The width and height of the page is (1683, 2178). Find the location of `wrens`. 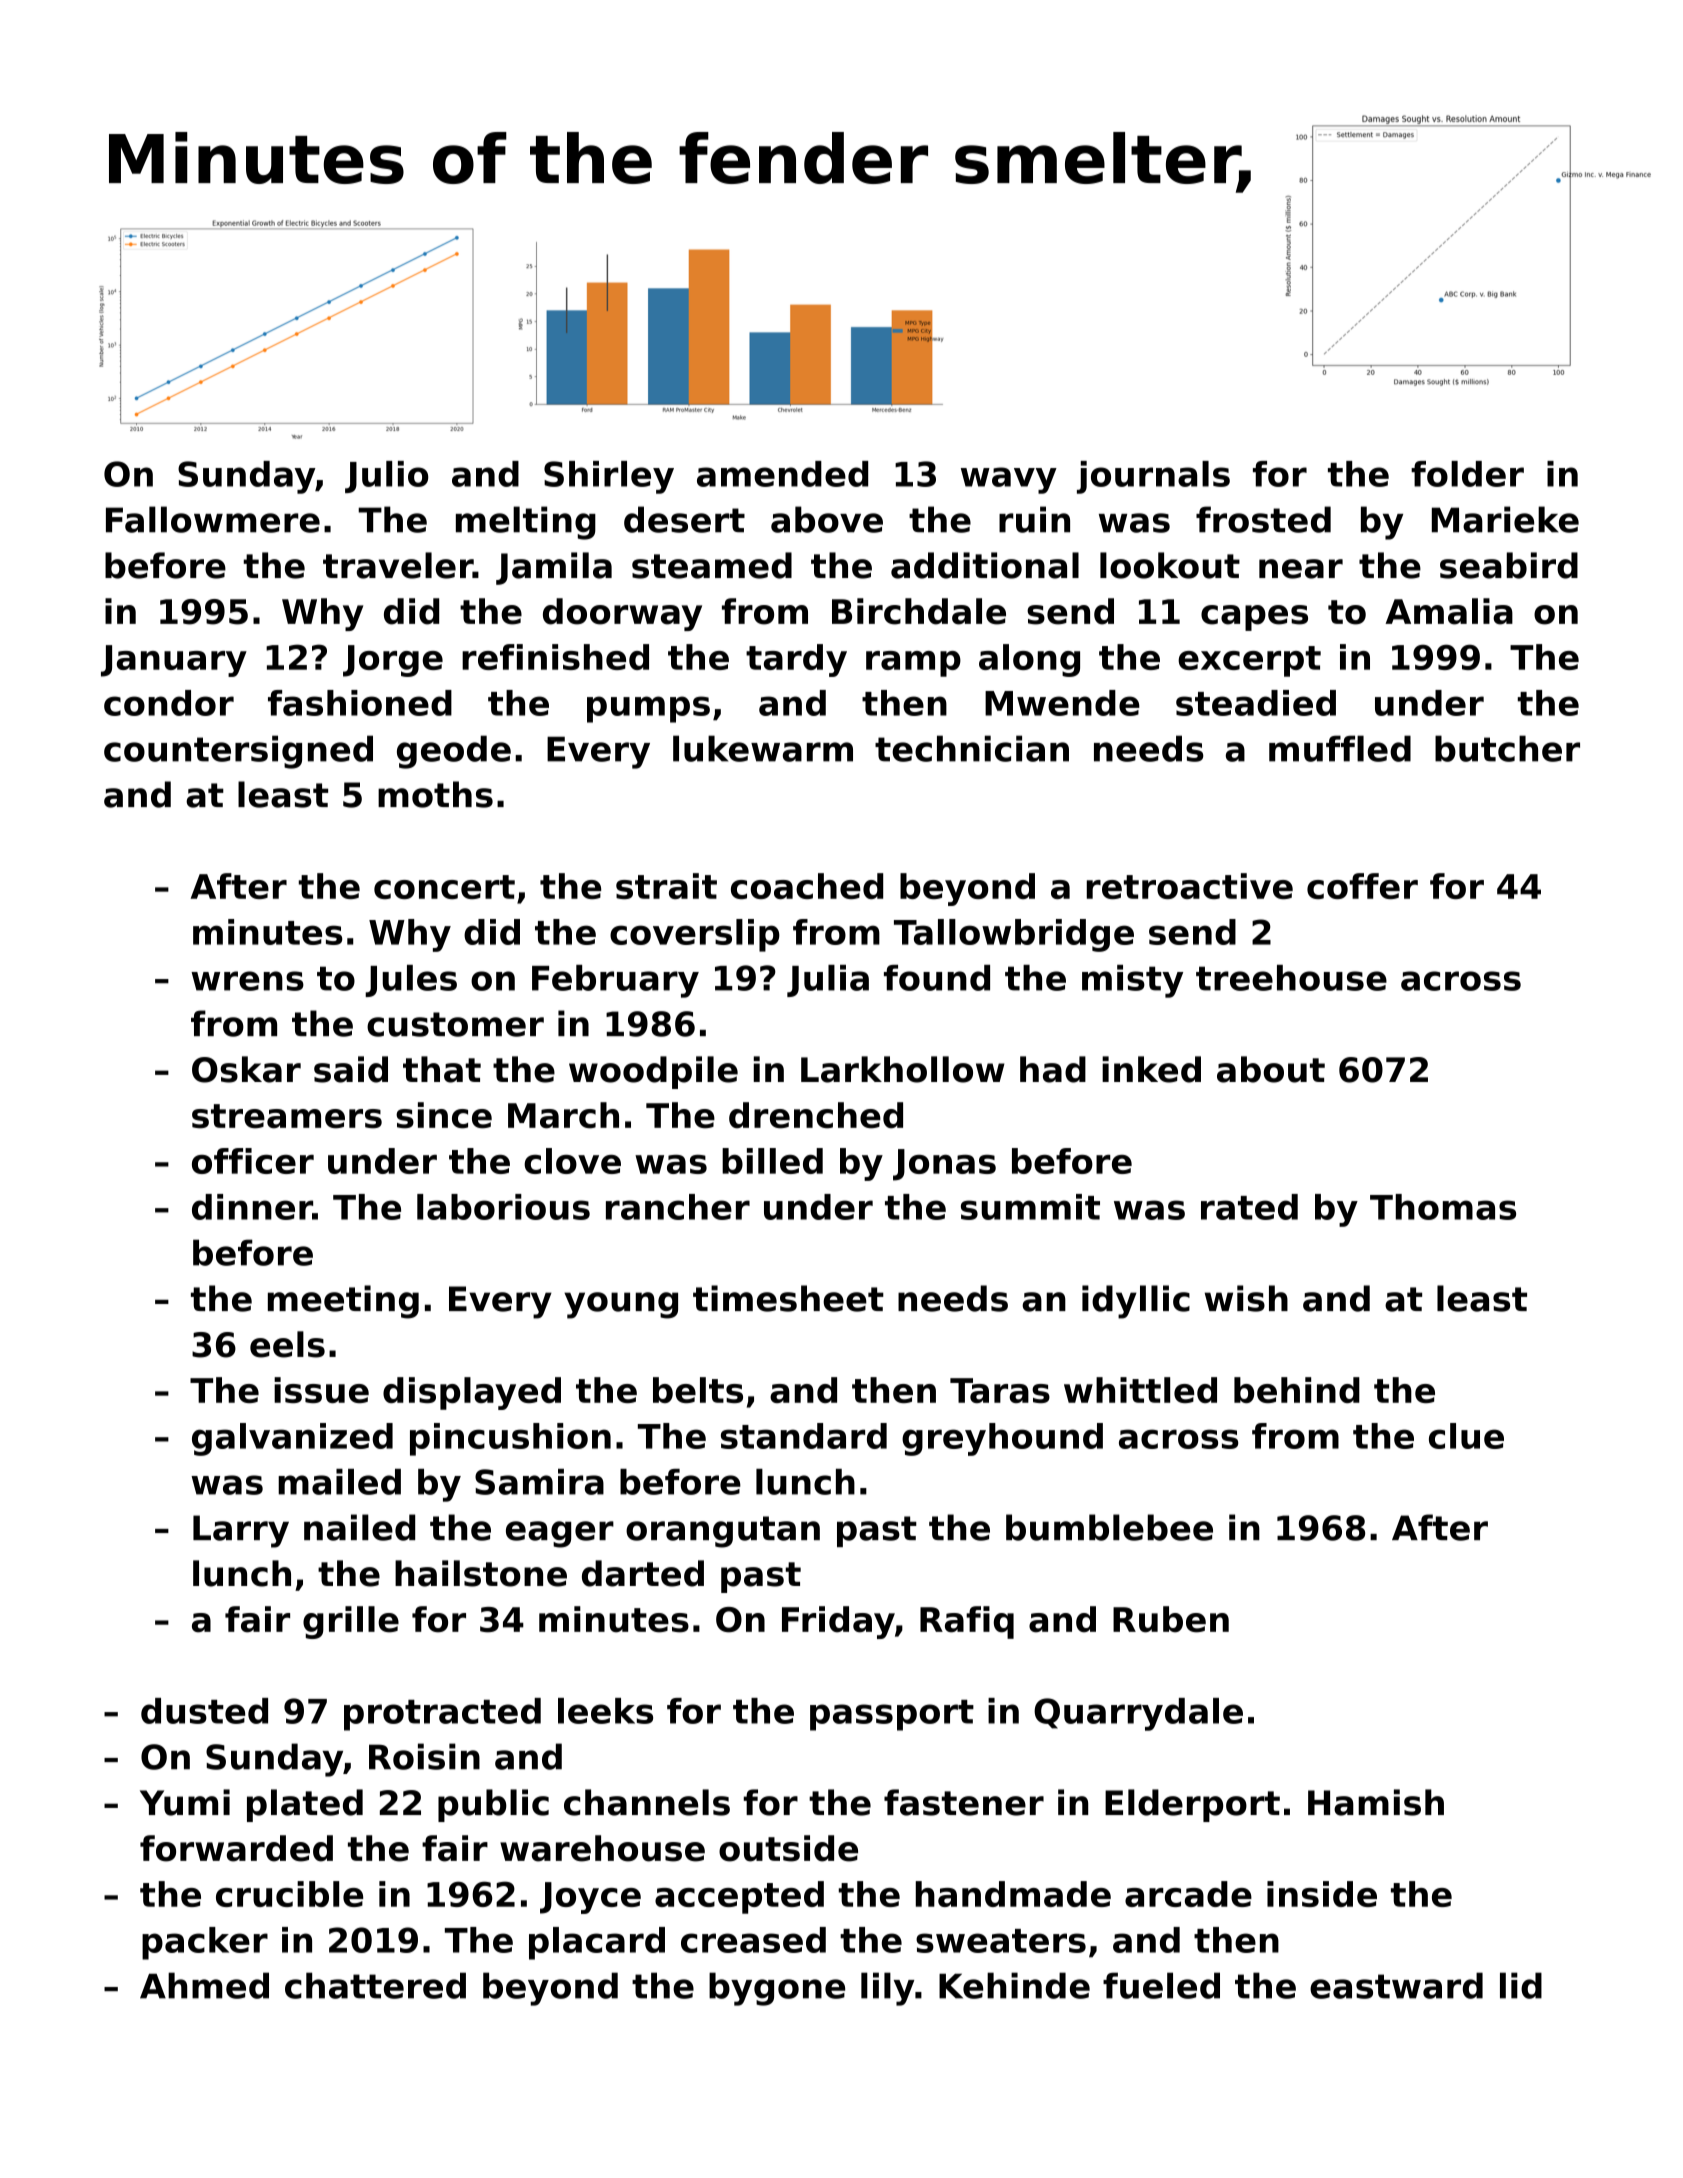

wrens is located at coordinates (247, 981).
